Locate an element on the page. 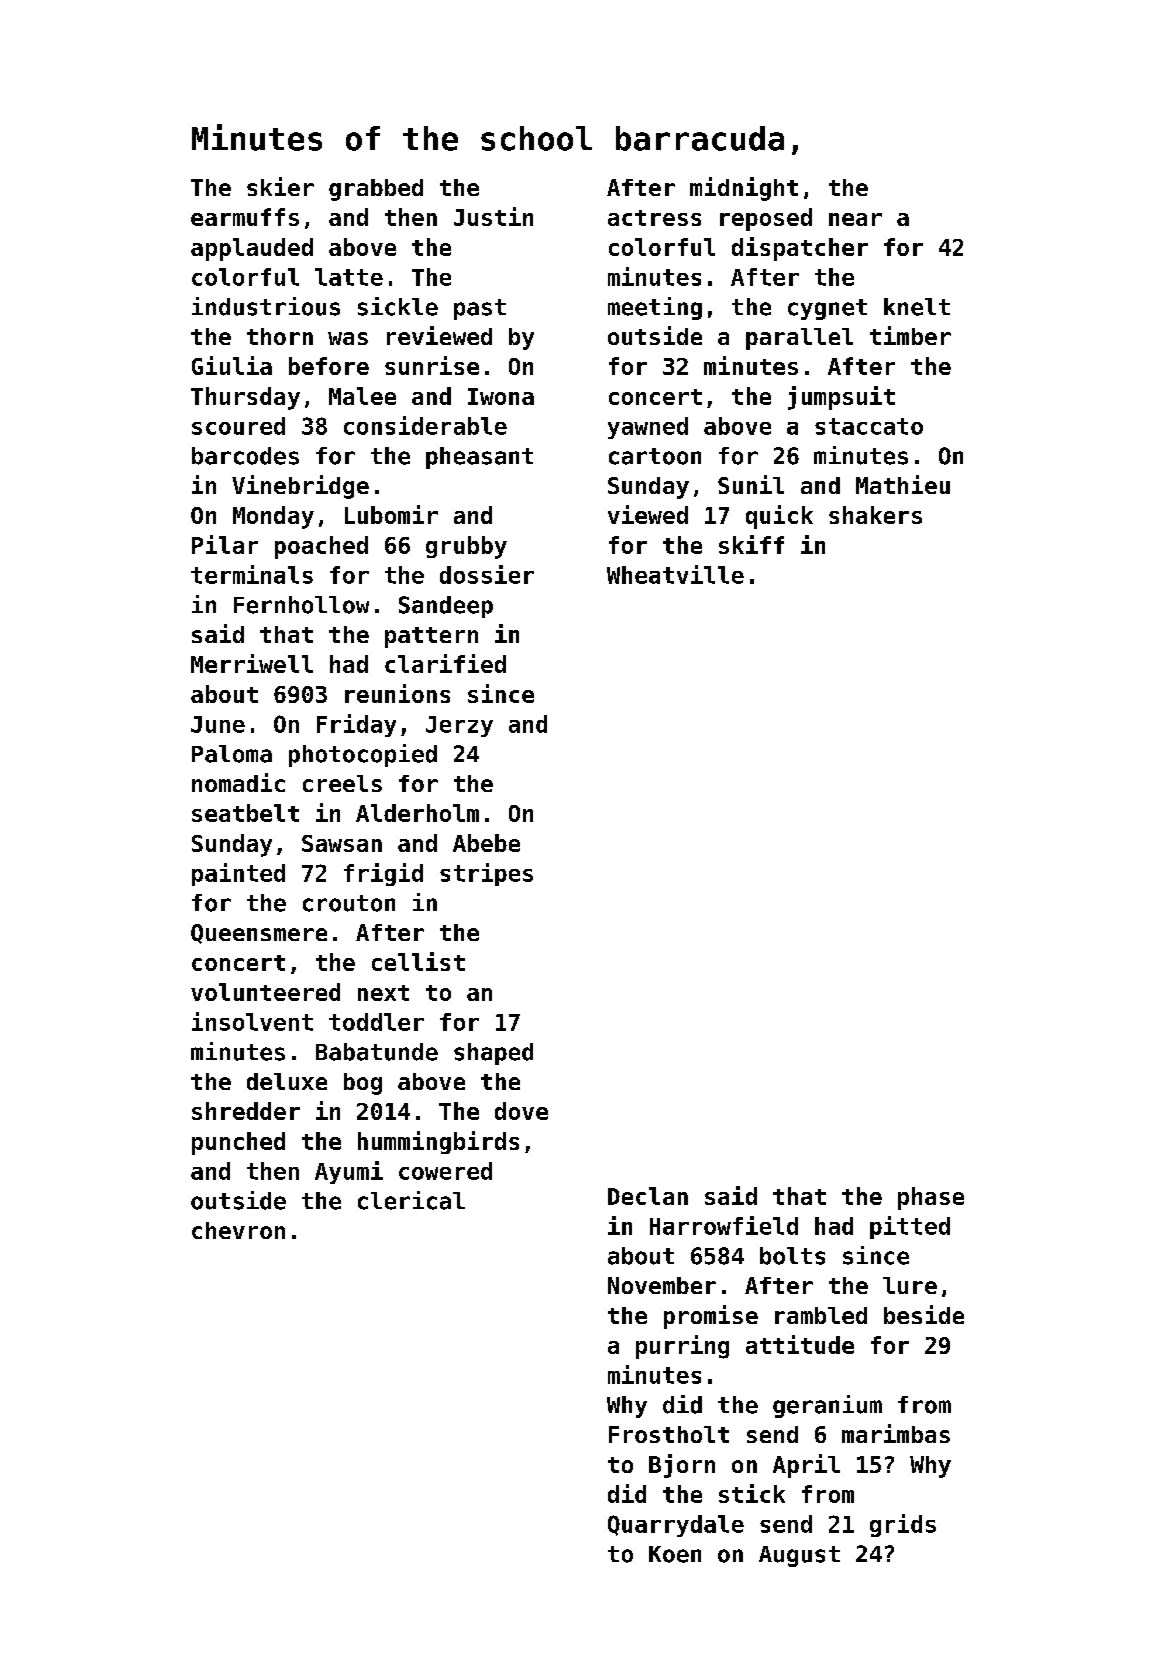  chevron is located at coordinates (238, 1230).
